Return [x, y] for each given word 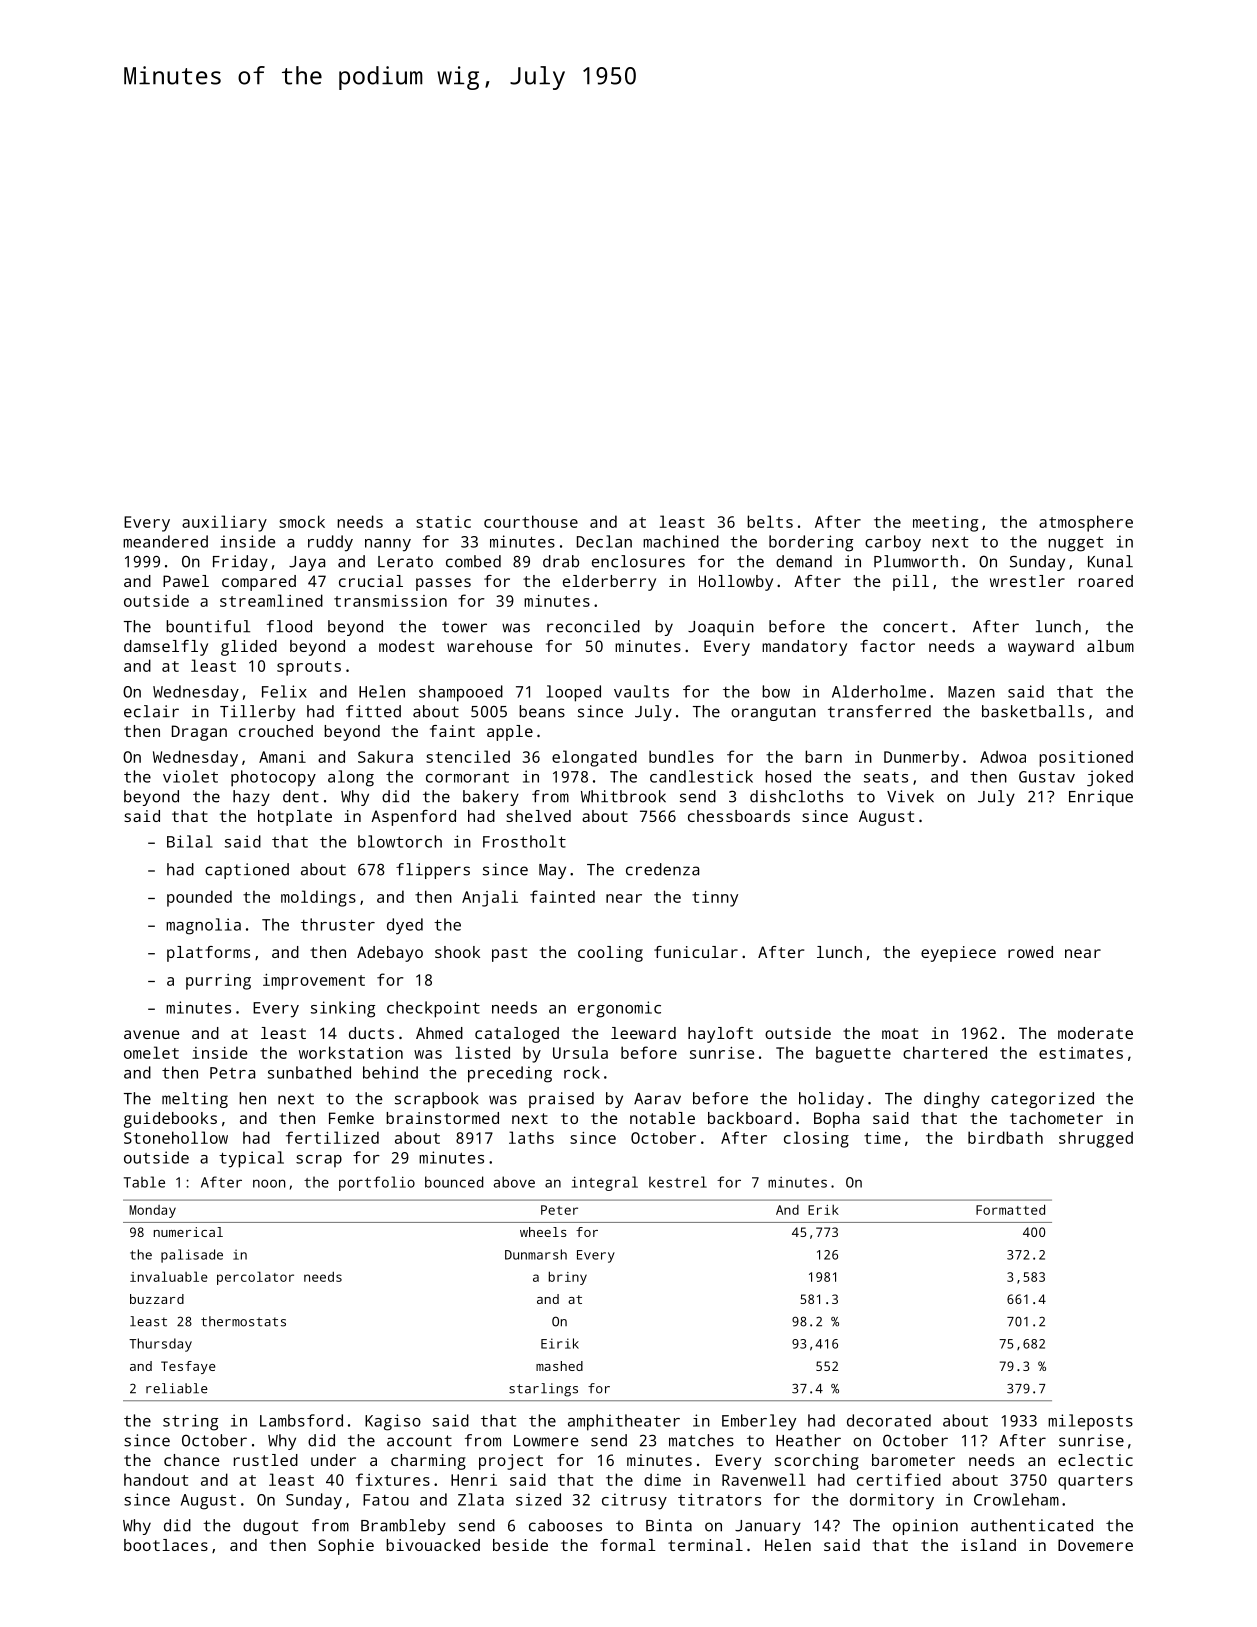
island [988, 1545]
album [1110, 646]
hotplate [295, 818]
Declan [604, 541]
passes [443, 584]
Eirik [560, 1343]
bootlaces [166, 1545]
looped [573, 693]
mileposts [1090, 1422]
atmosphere [1086, 523]
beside [520, 1545]
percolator [255, 1278]
